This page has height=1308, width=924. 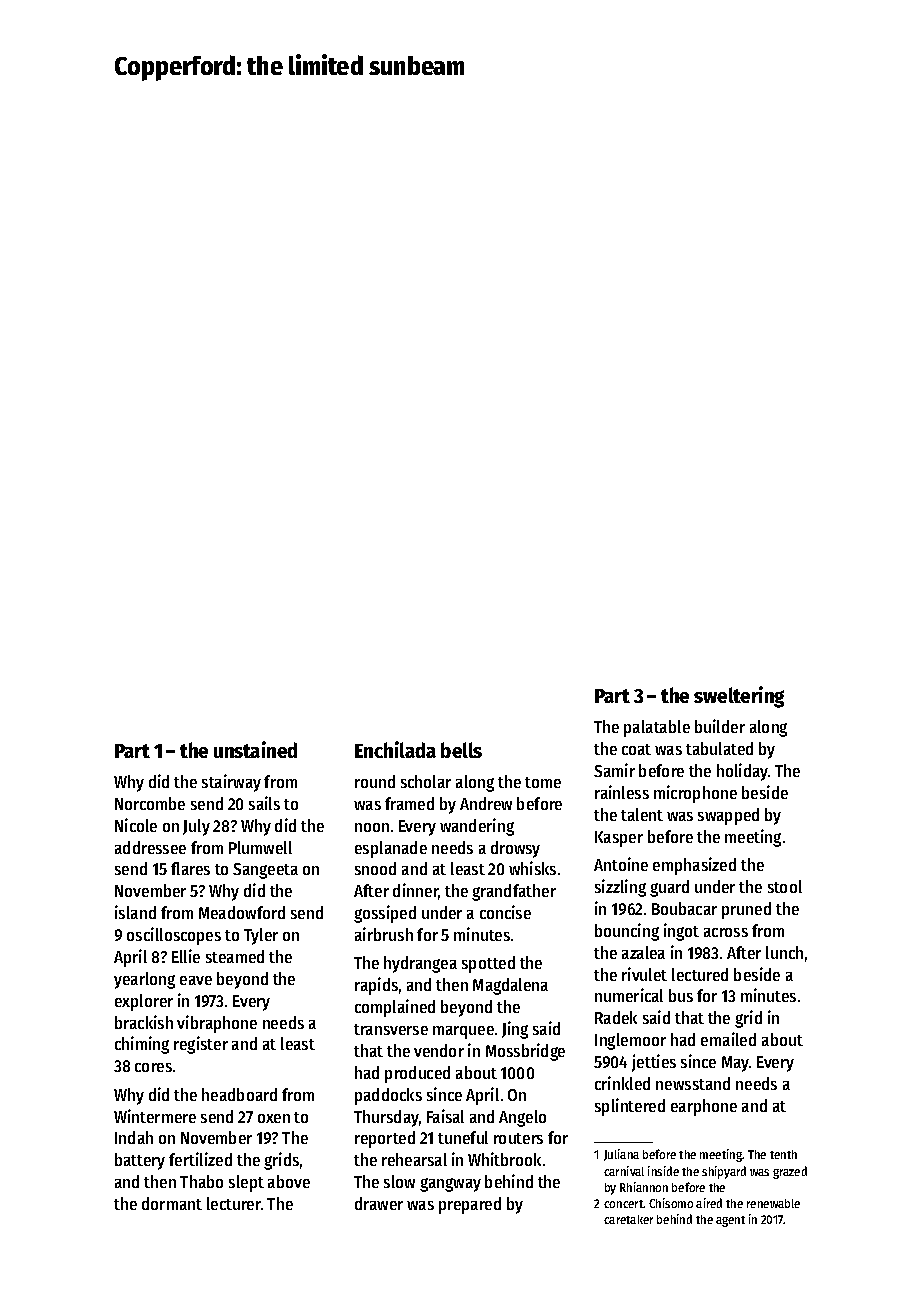 What do you see at coordinates (739, 697) in the page?
I see `sweltering` at bounding box center [739, 697].
